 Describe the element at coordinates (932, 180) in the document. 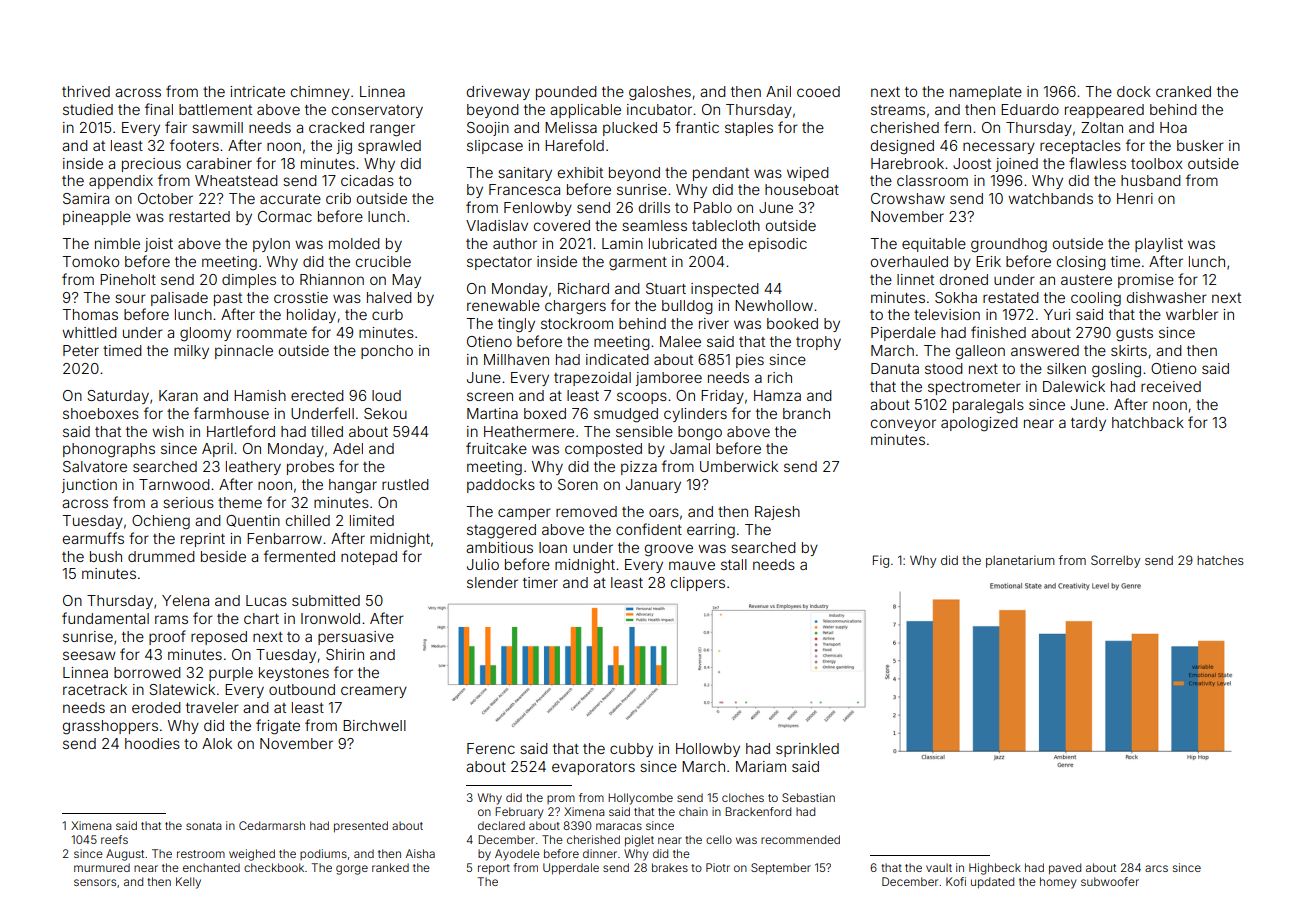

I see `classroom` at that location.
